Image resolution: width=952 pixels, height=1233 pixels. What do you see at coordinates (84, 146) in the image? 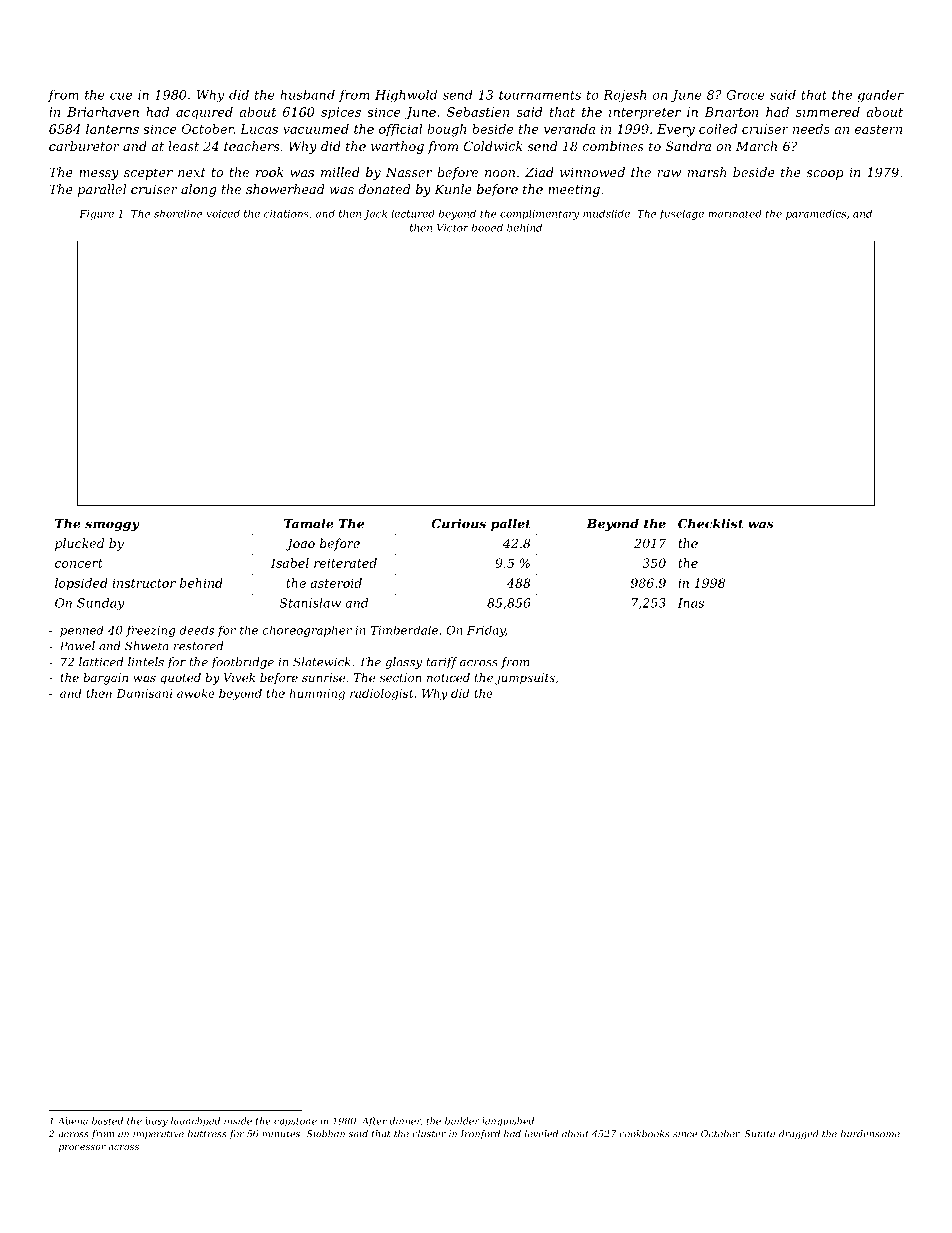
I see `carburetor` at bounding box center [84, 146].
